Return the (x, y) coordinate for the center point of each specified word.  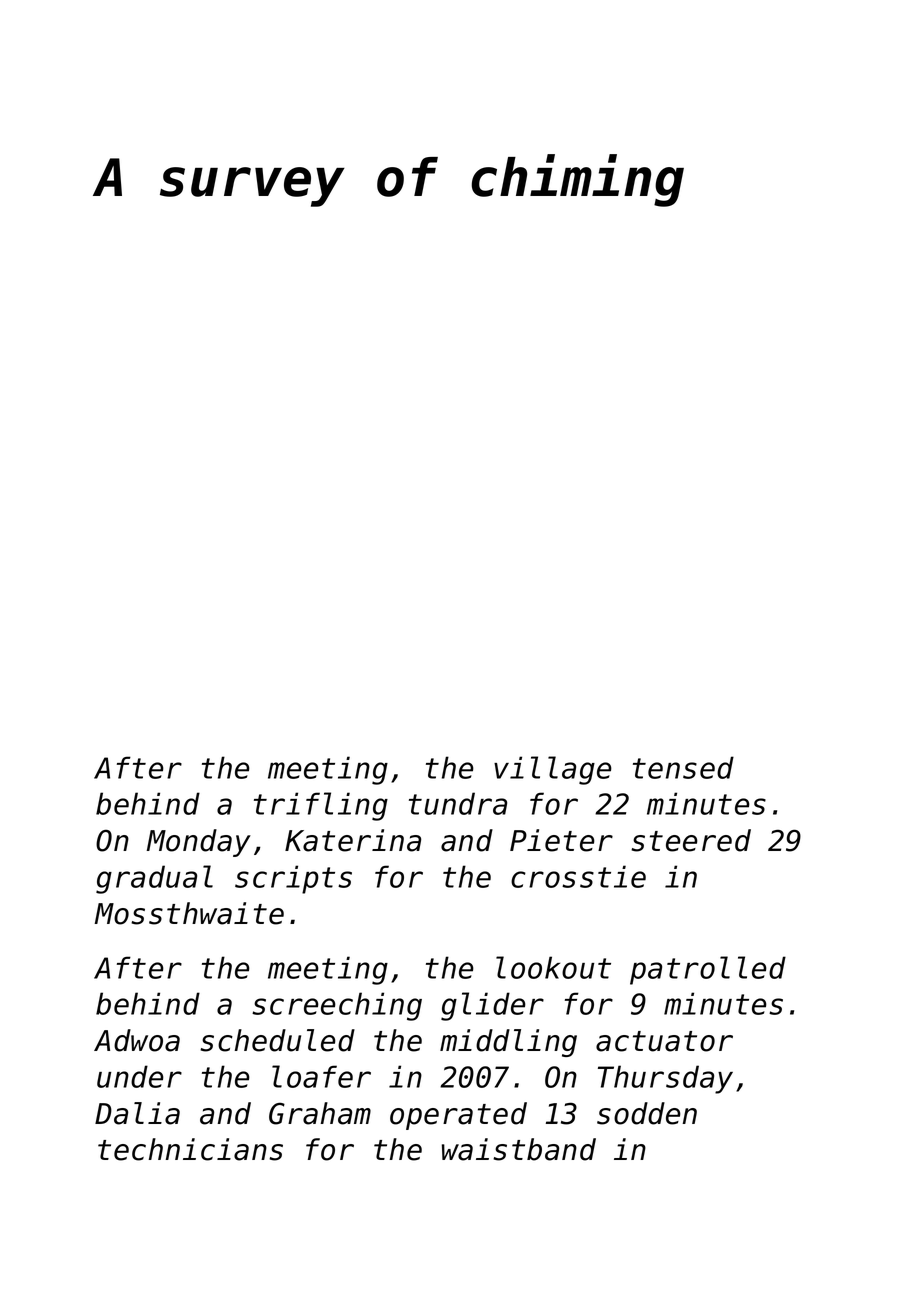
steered (691, 840)
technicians (190, 1149)
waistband (519, 1149)
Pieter (561, 840)
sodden (647, 1113)
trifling (321, 806)
